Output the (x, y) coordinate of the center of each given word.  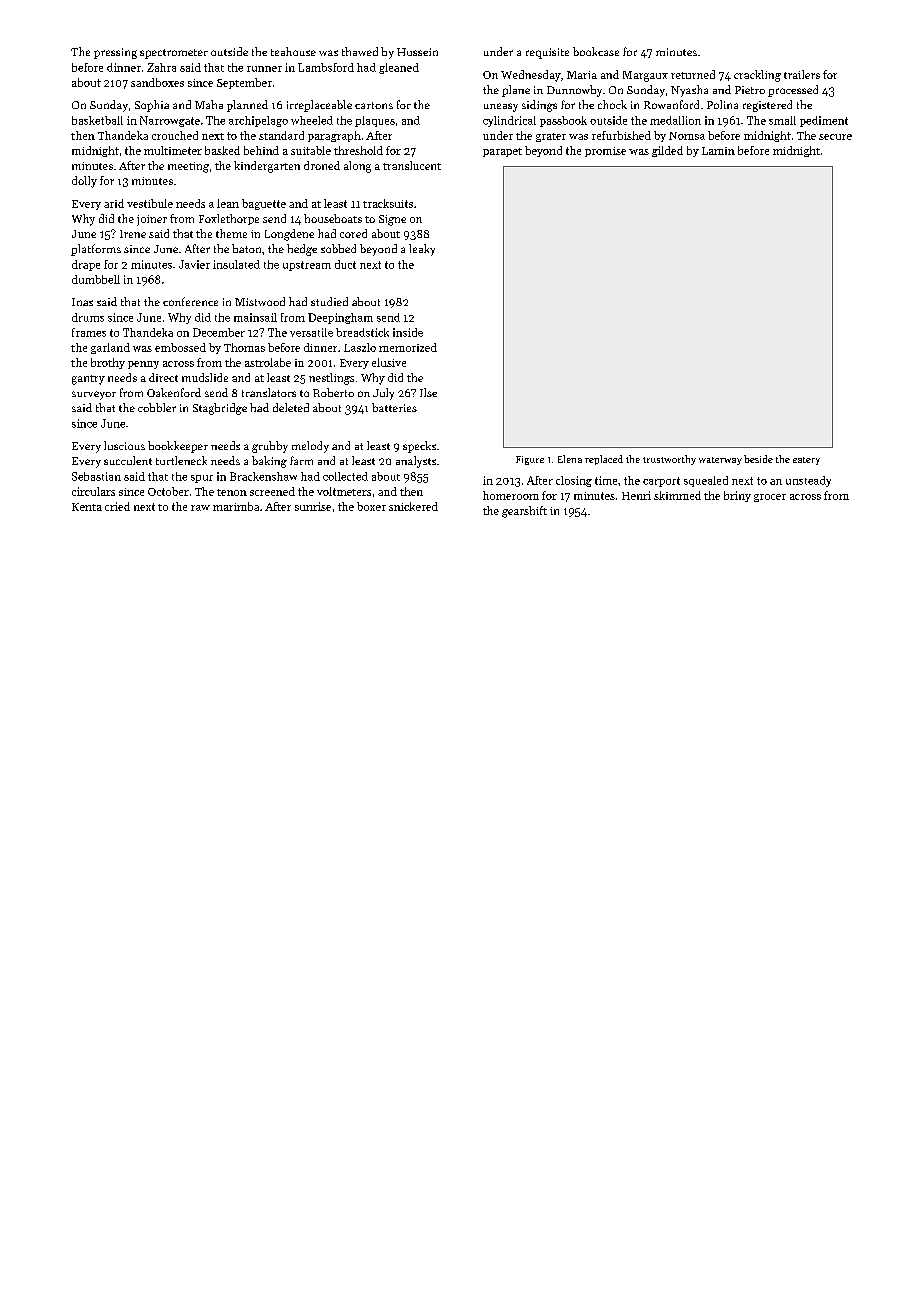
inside (408, 332)
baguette (264, 204)
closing (574, 481)
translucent (412, 165)
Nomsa (687, 136)
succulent (128, 460)
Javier (194, 264)
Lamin (718, 151)
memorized (408, 347)
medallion (675, 120)
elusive (389, 362)
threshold (358, 150)
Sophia (152, 106)
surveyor (94, 395)
